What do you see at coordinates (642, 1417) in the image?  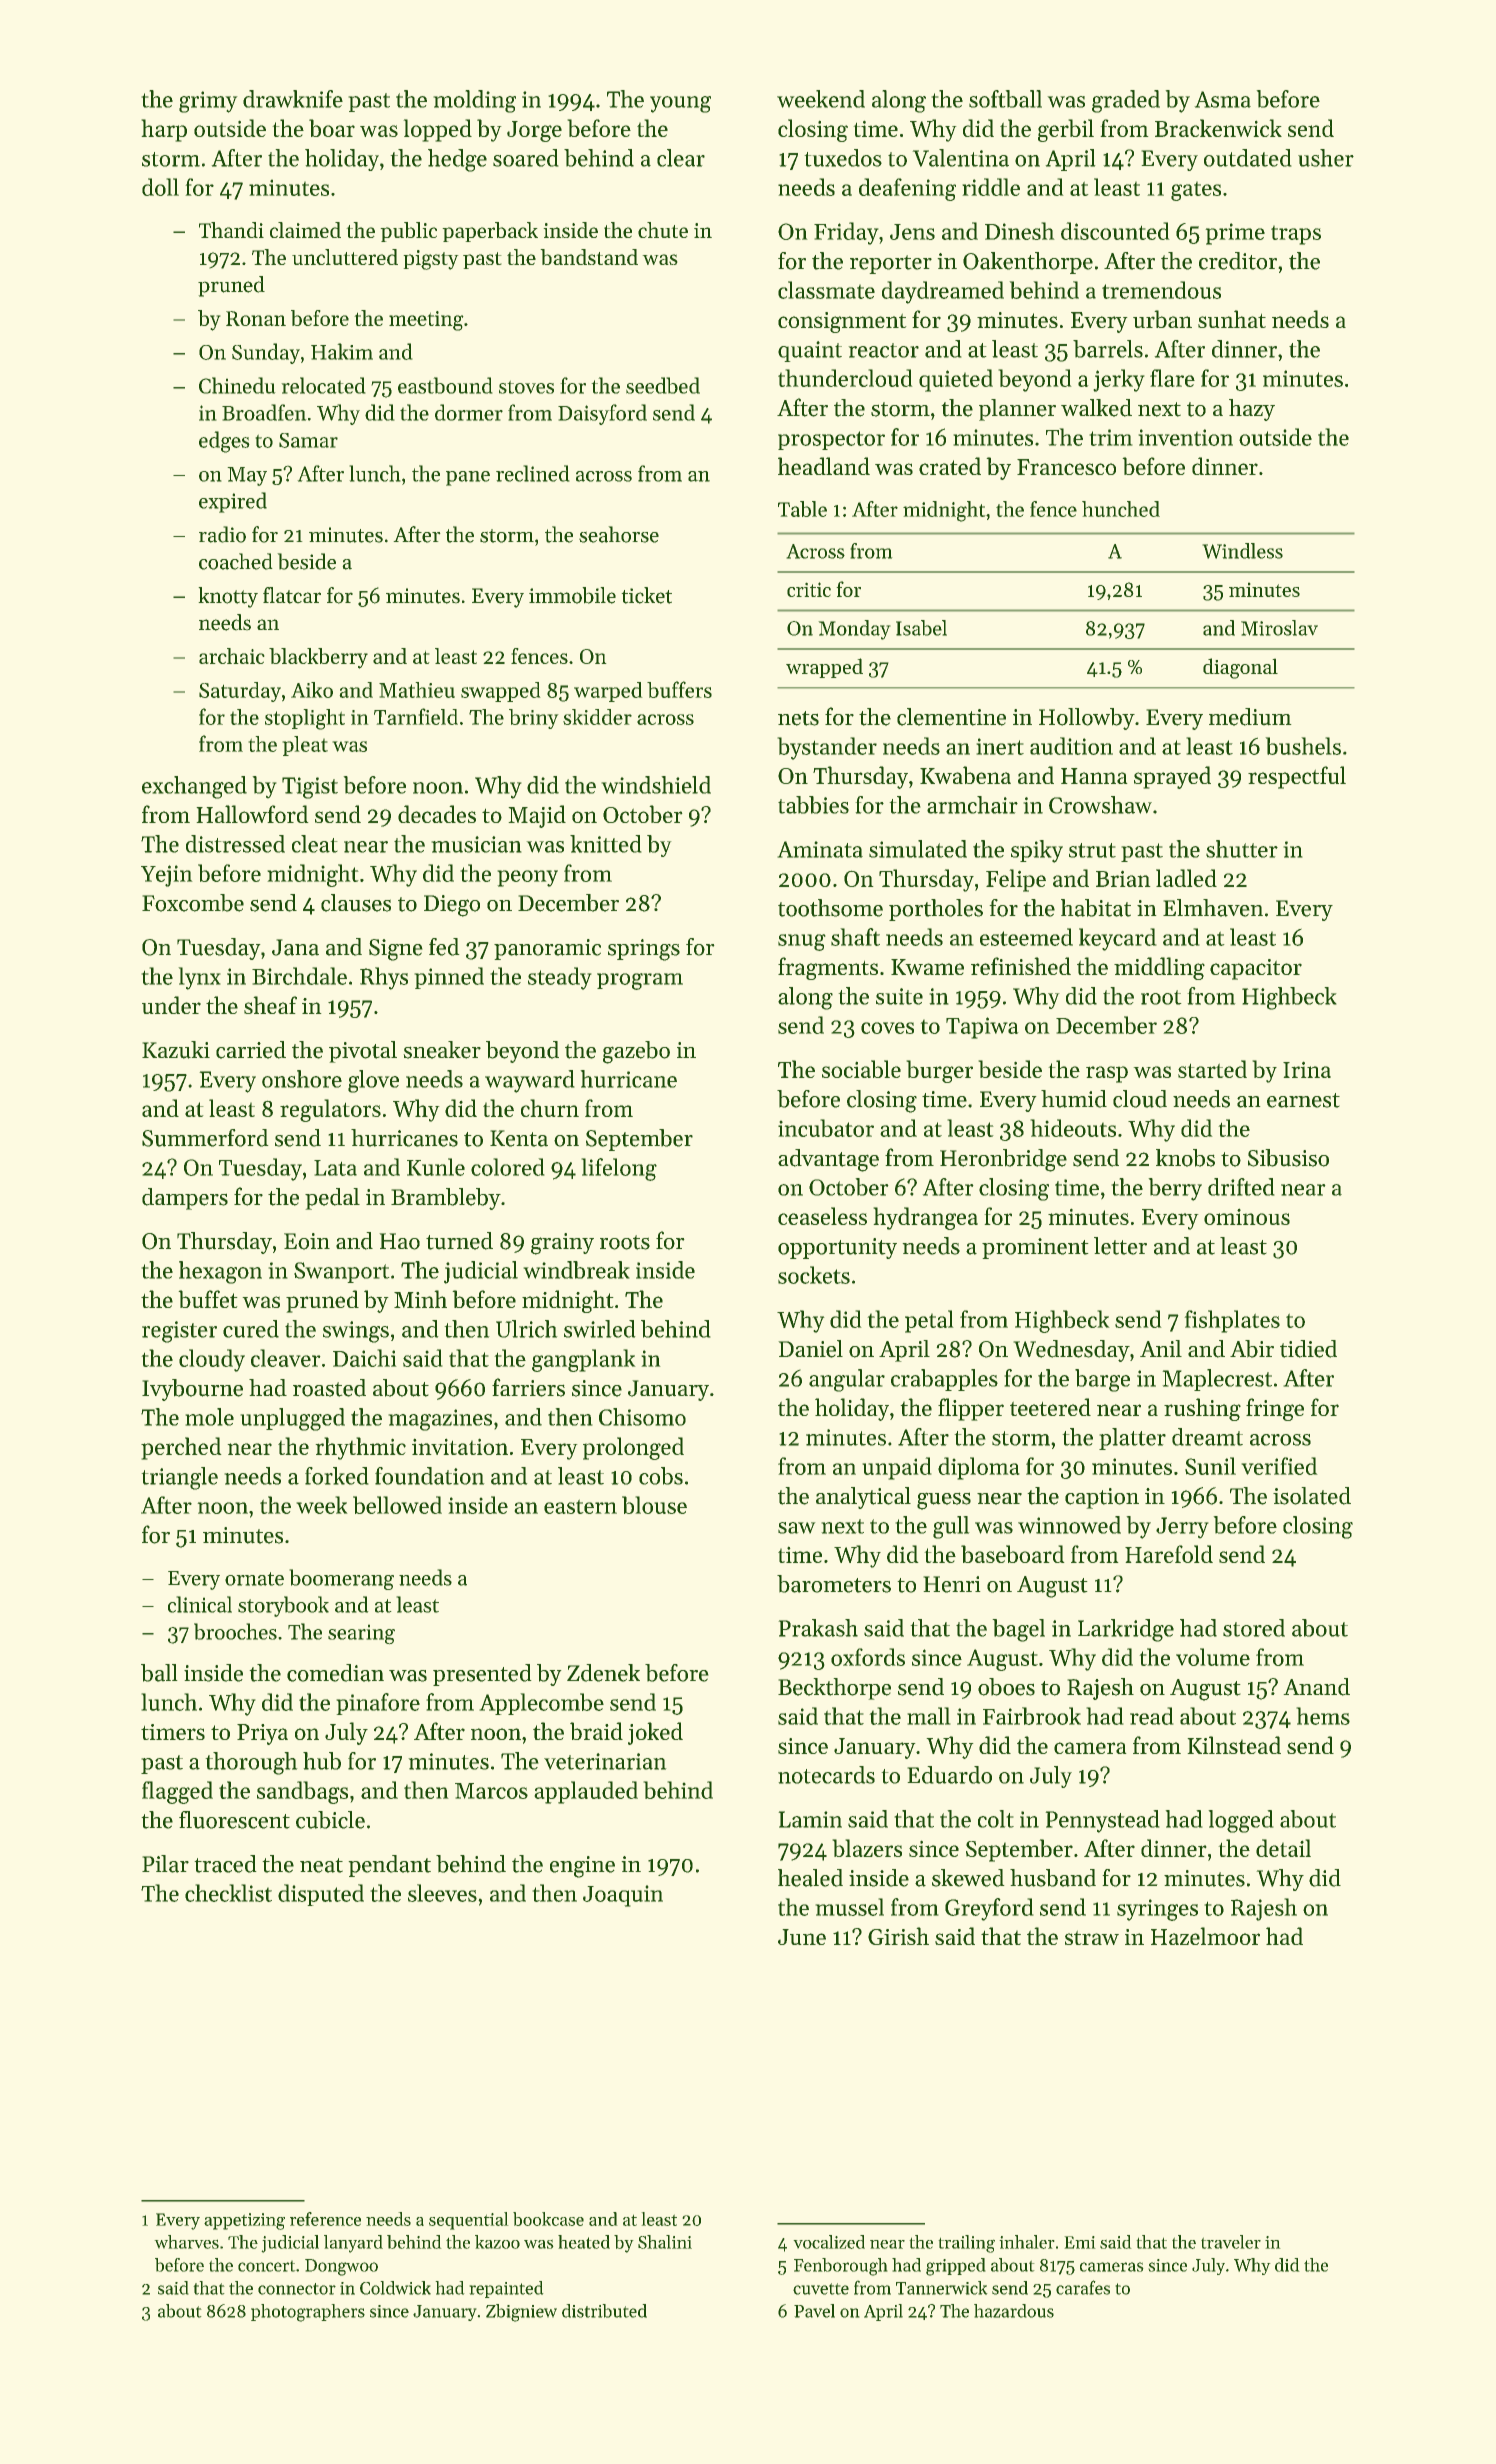 I see `Chisomo` at bounding box center [642, 1417].
